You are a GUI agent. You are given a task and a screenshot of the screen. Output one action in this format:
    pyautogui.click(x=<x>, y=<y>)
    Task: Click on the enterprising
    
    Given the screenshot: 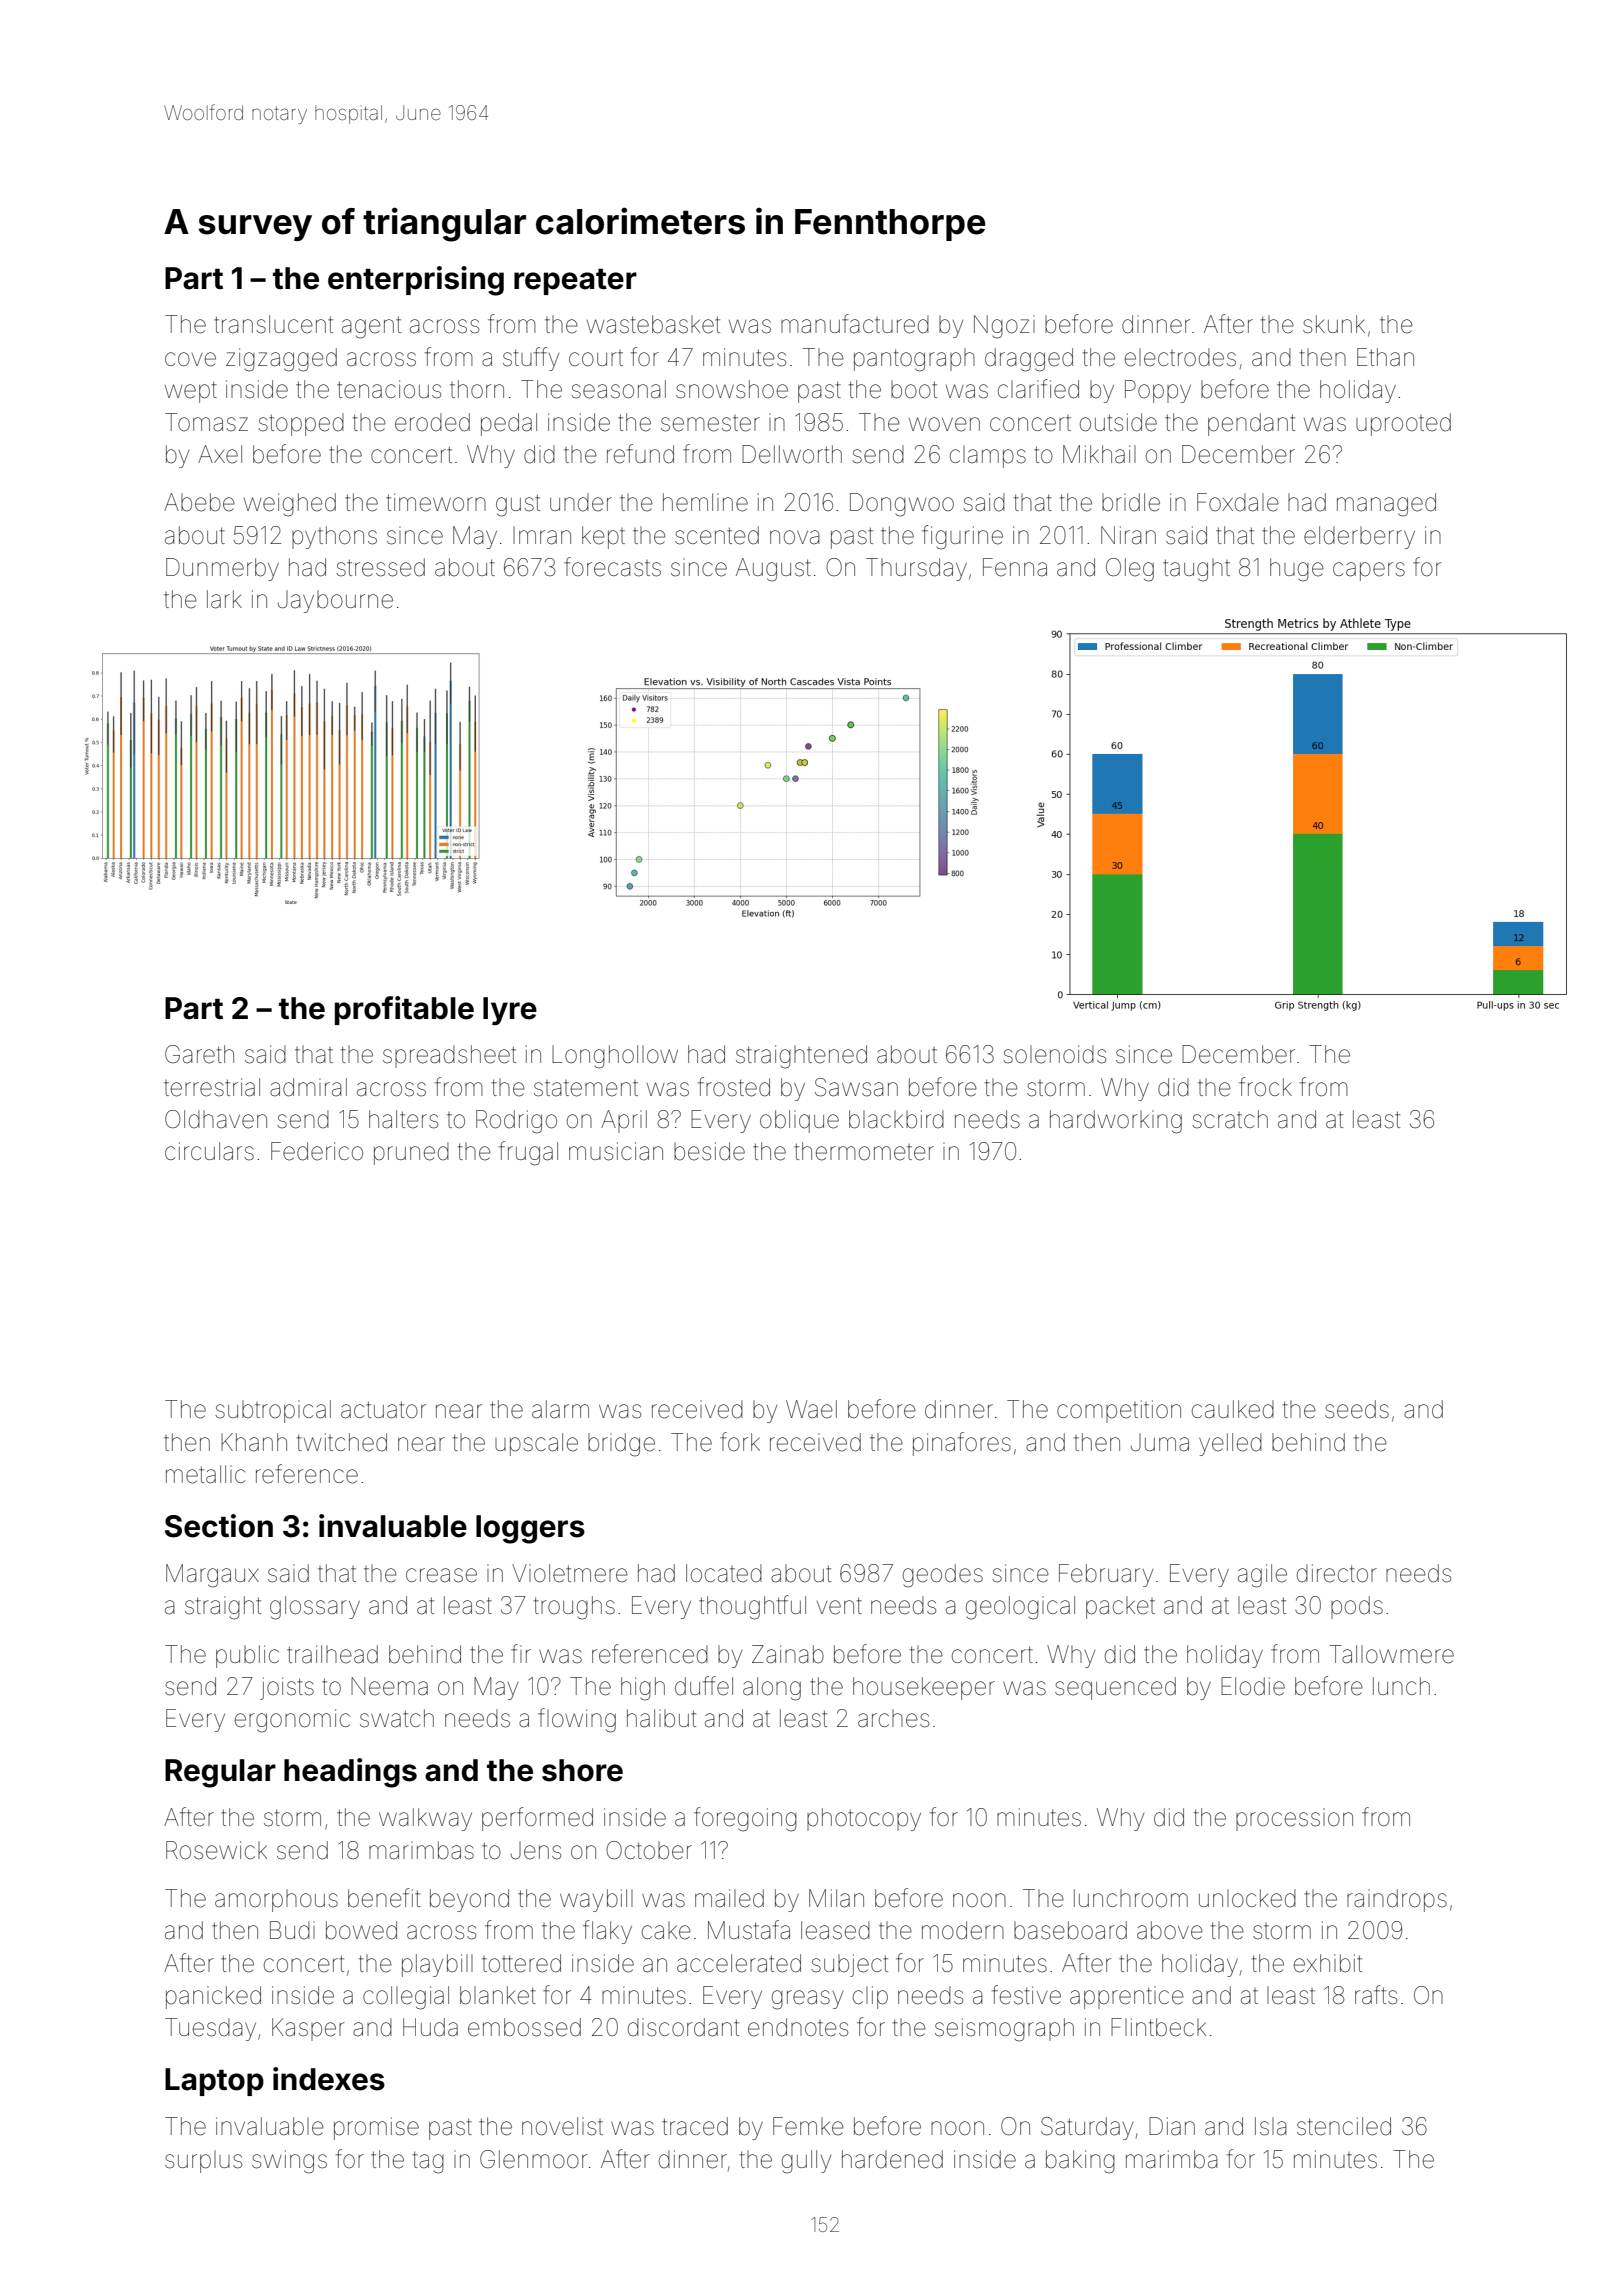 What is the action you would take?
    pyautogui.click(x=416, y=281)
